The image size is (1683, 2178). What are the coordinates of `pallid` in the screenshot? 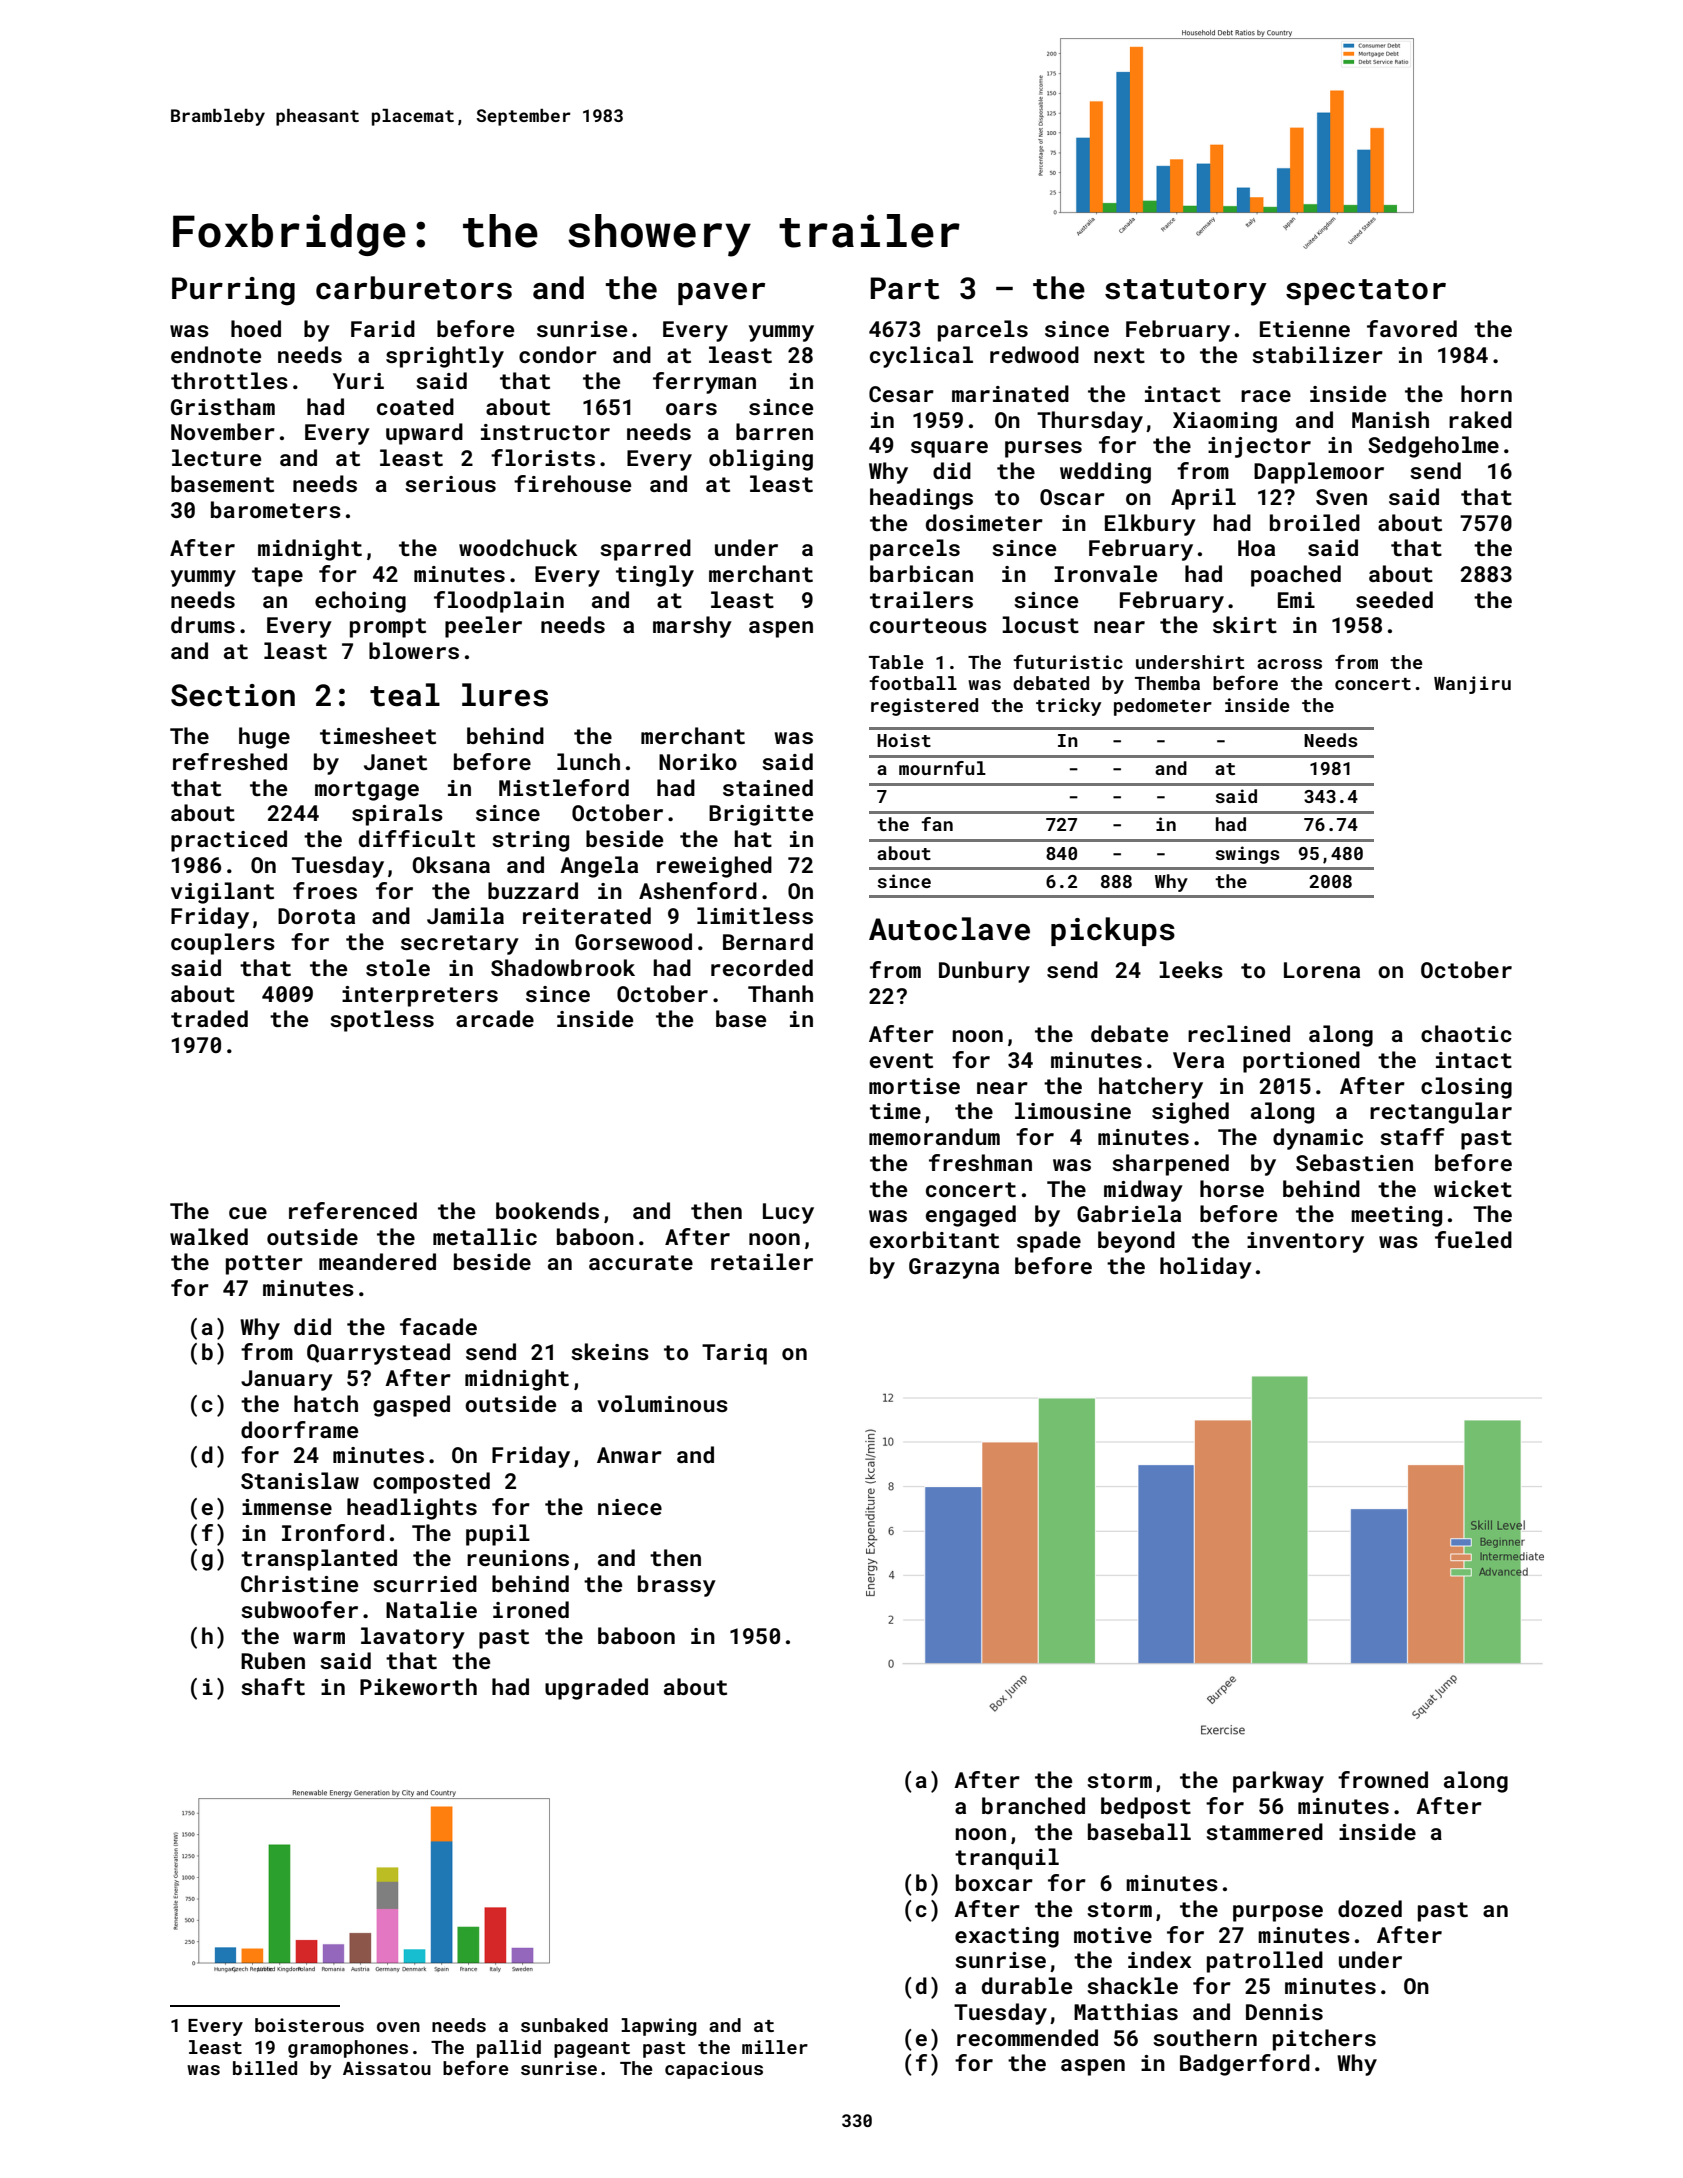 It's located at (509, 2049).
